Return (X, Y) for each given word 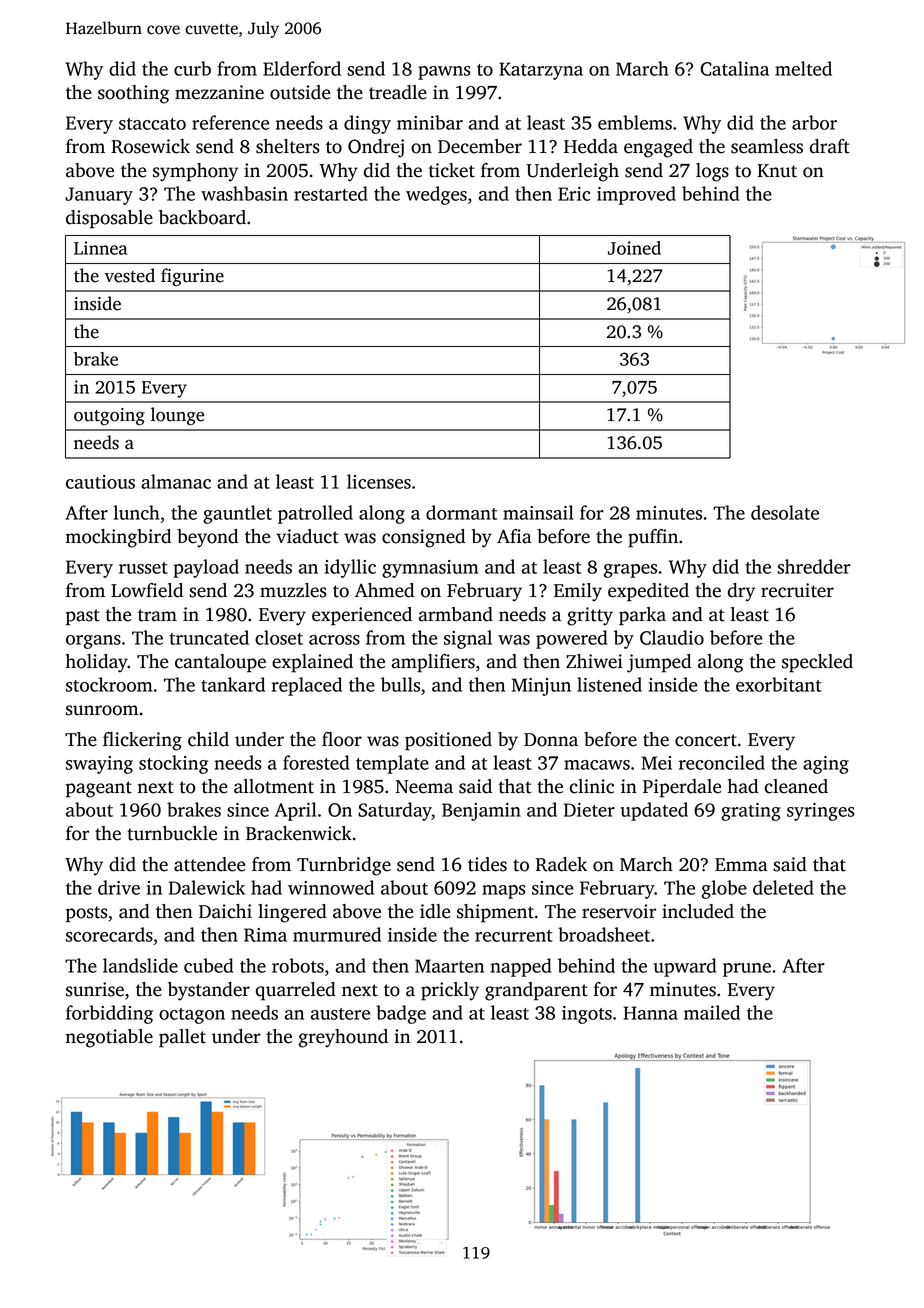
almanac (176, 481)
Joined (634, 248)
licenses (379, 481)
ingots (587, 1015)
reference (230, 122)
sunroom (102, 710)
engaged (658, 148)
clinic (592, 786)
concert (706, 740)
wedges (436, 195)
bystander (209, 991)
